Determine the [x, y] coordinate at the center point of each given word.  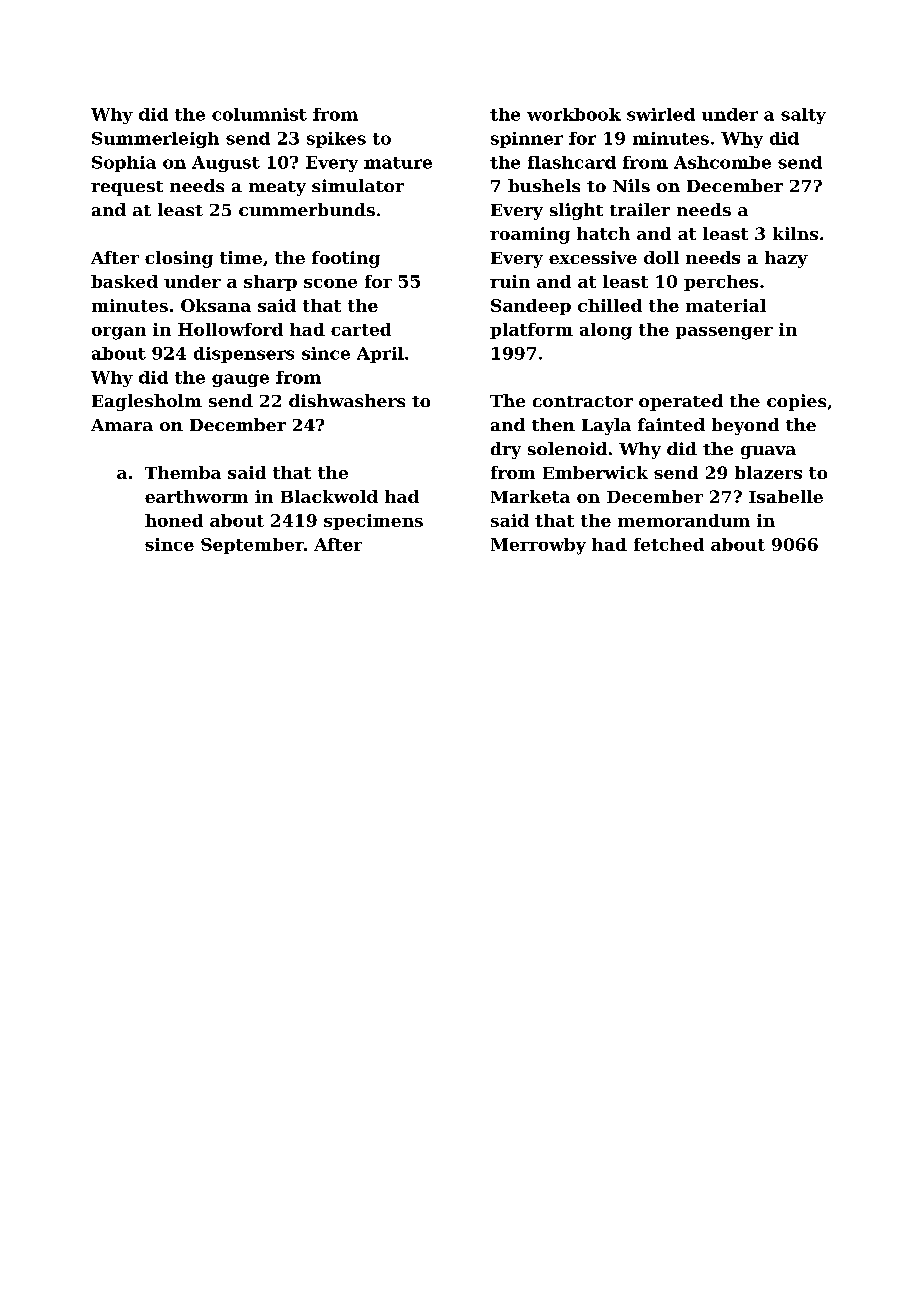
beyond [745, 426]
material [726, 305]
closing [179, 259]
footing [346, 259]
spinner [527, 140]
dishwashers [347, 400]
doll [661, 257]
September [252, 546]
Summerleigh [155, 140]
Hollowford [230, 329]
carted [361, 329]
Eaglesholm [147, 402]
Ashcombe [722, 162]
